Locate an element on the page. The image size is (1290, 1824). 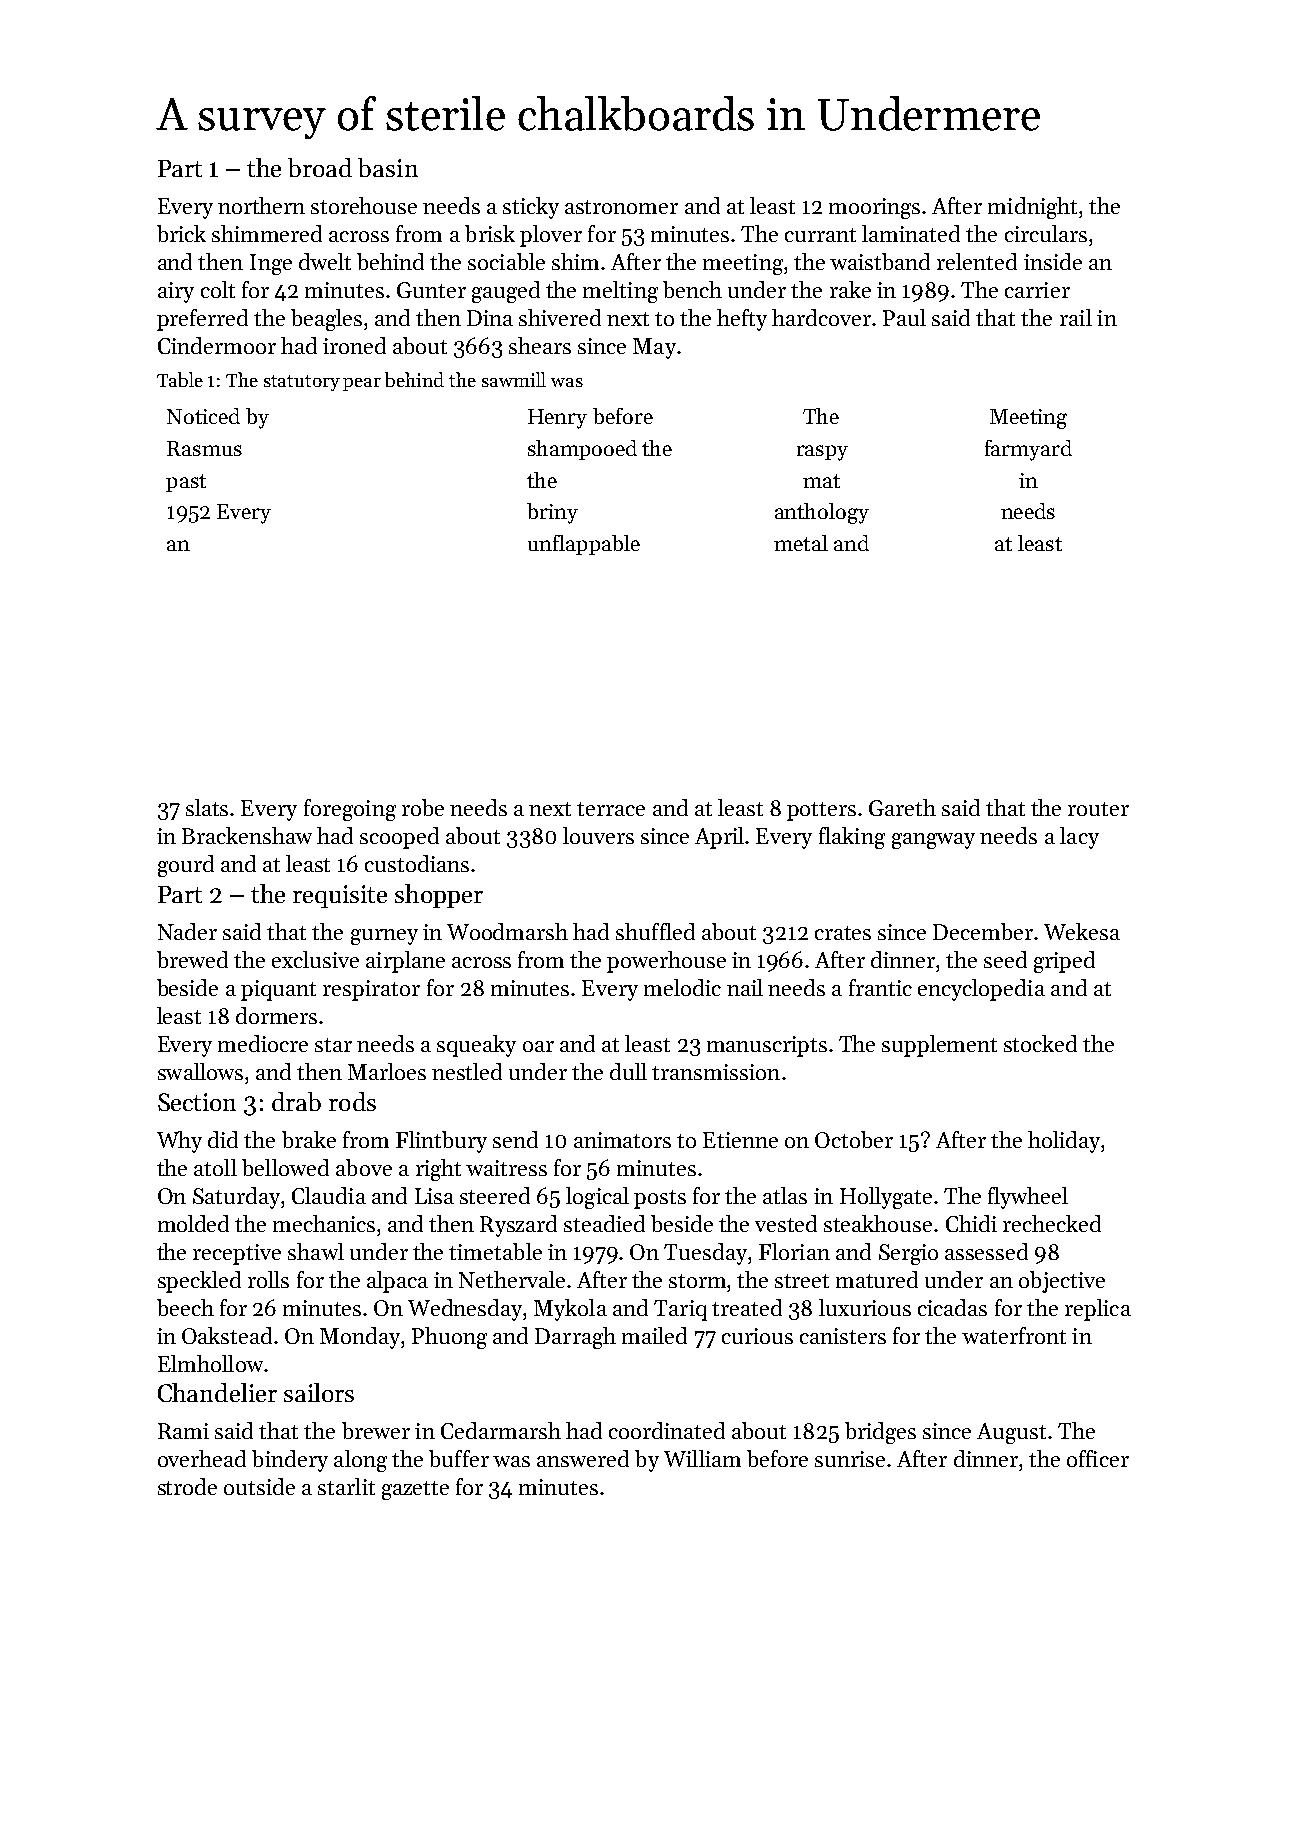
October is located at coordinates (854, 1139).
